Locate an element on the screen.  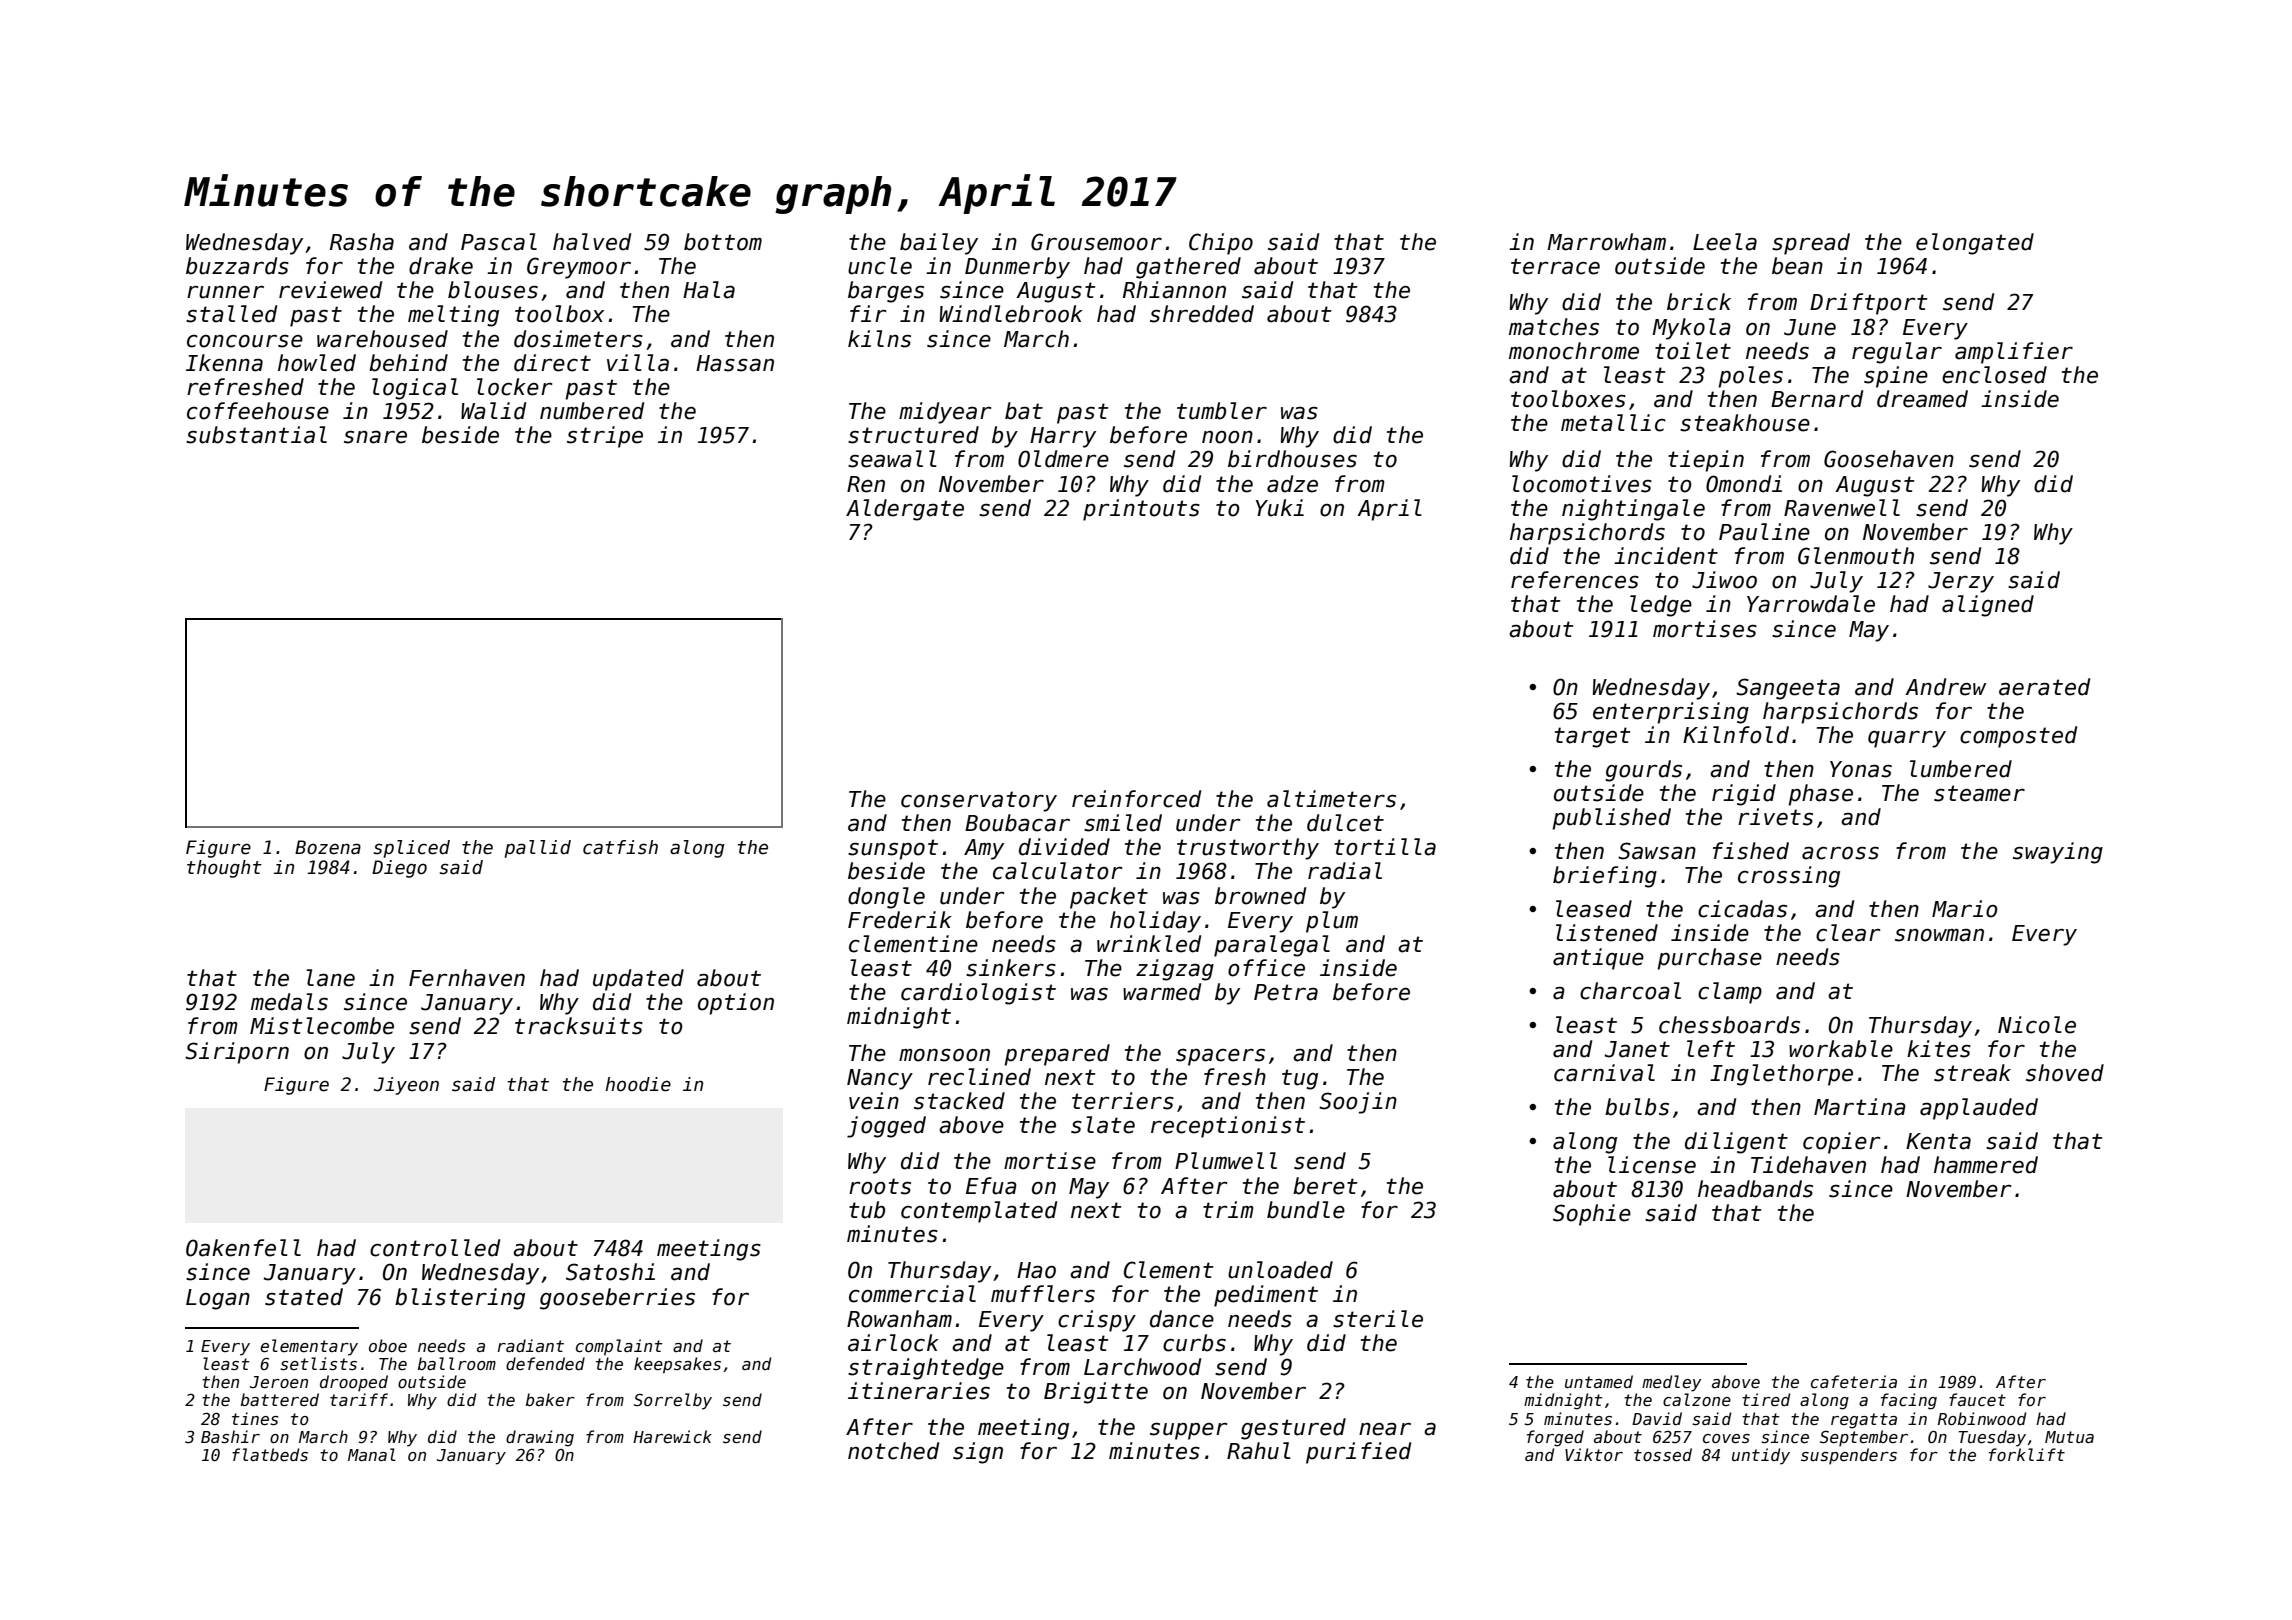
Frederik is located at coordinates (900, 920).
